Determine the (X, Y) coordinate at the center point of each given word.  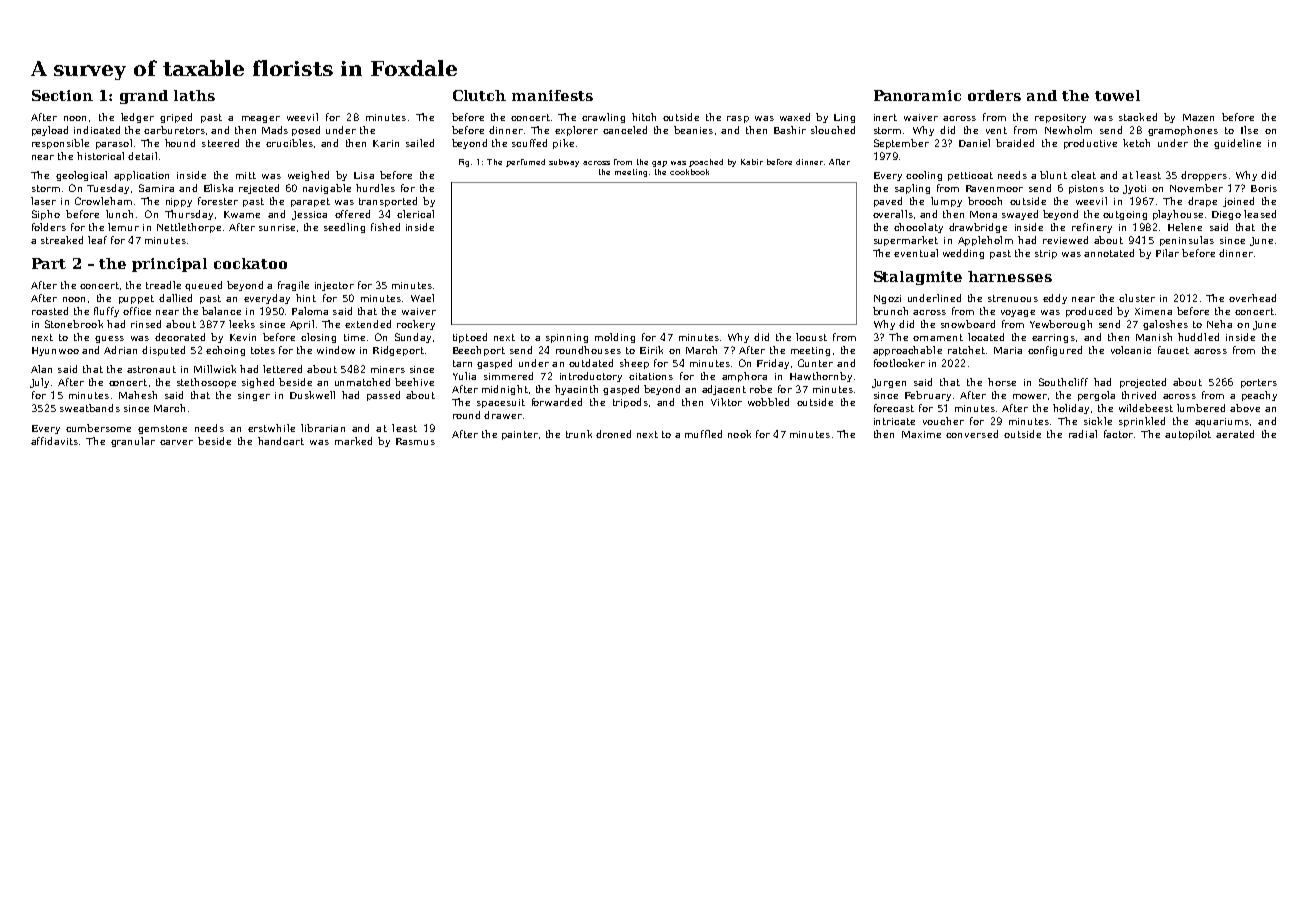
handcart (281, 441)
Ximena (1153, 311)
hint (306, 298)
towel (1117, 95)
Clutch (479, 95)
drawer (503, 415)
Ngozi (887, 299)
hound (180, 143)
